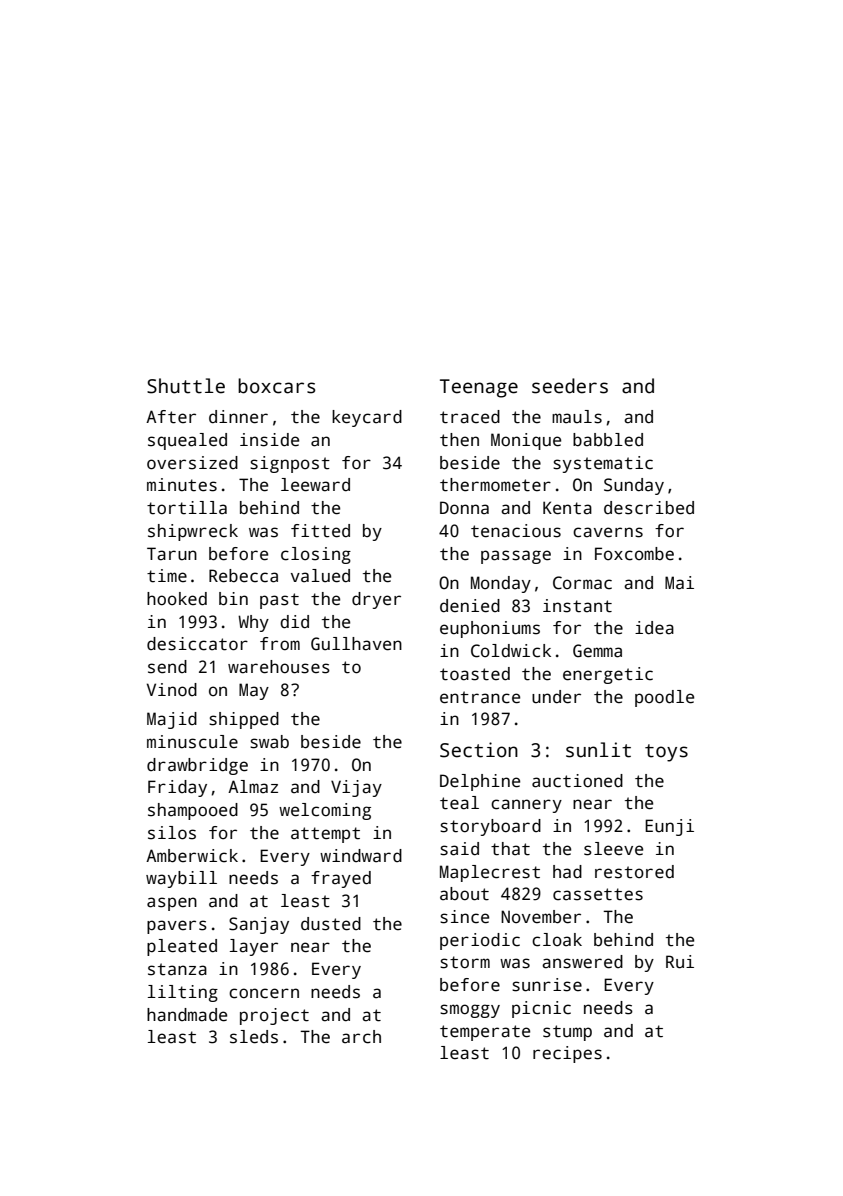 This page has height=1196, width=843. What do you see at coordinates (192, 856) in the page?
I see `Amberwick` at bounding box center [192, 856].
